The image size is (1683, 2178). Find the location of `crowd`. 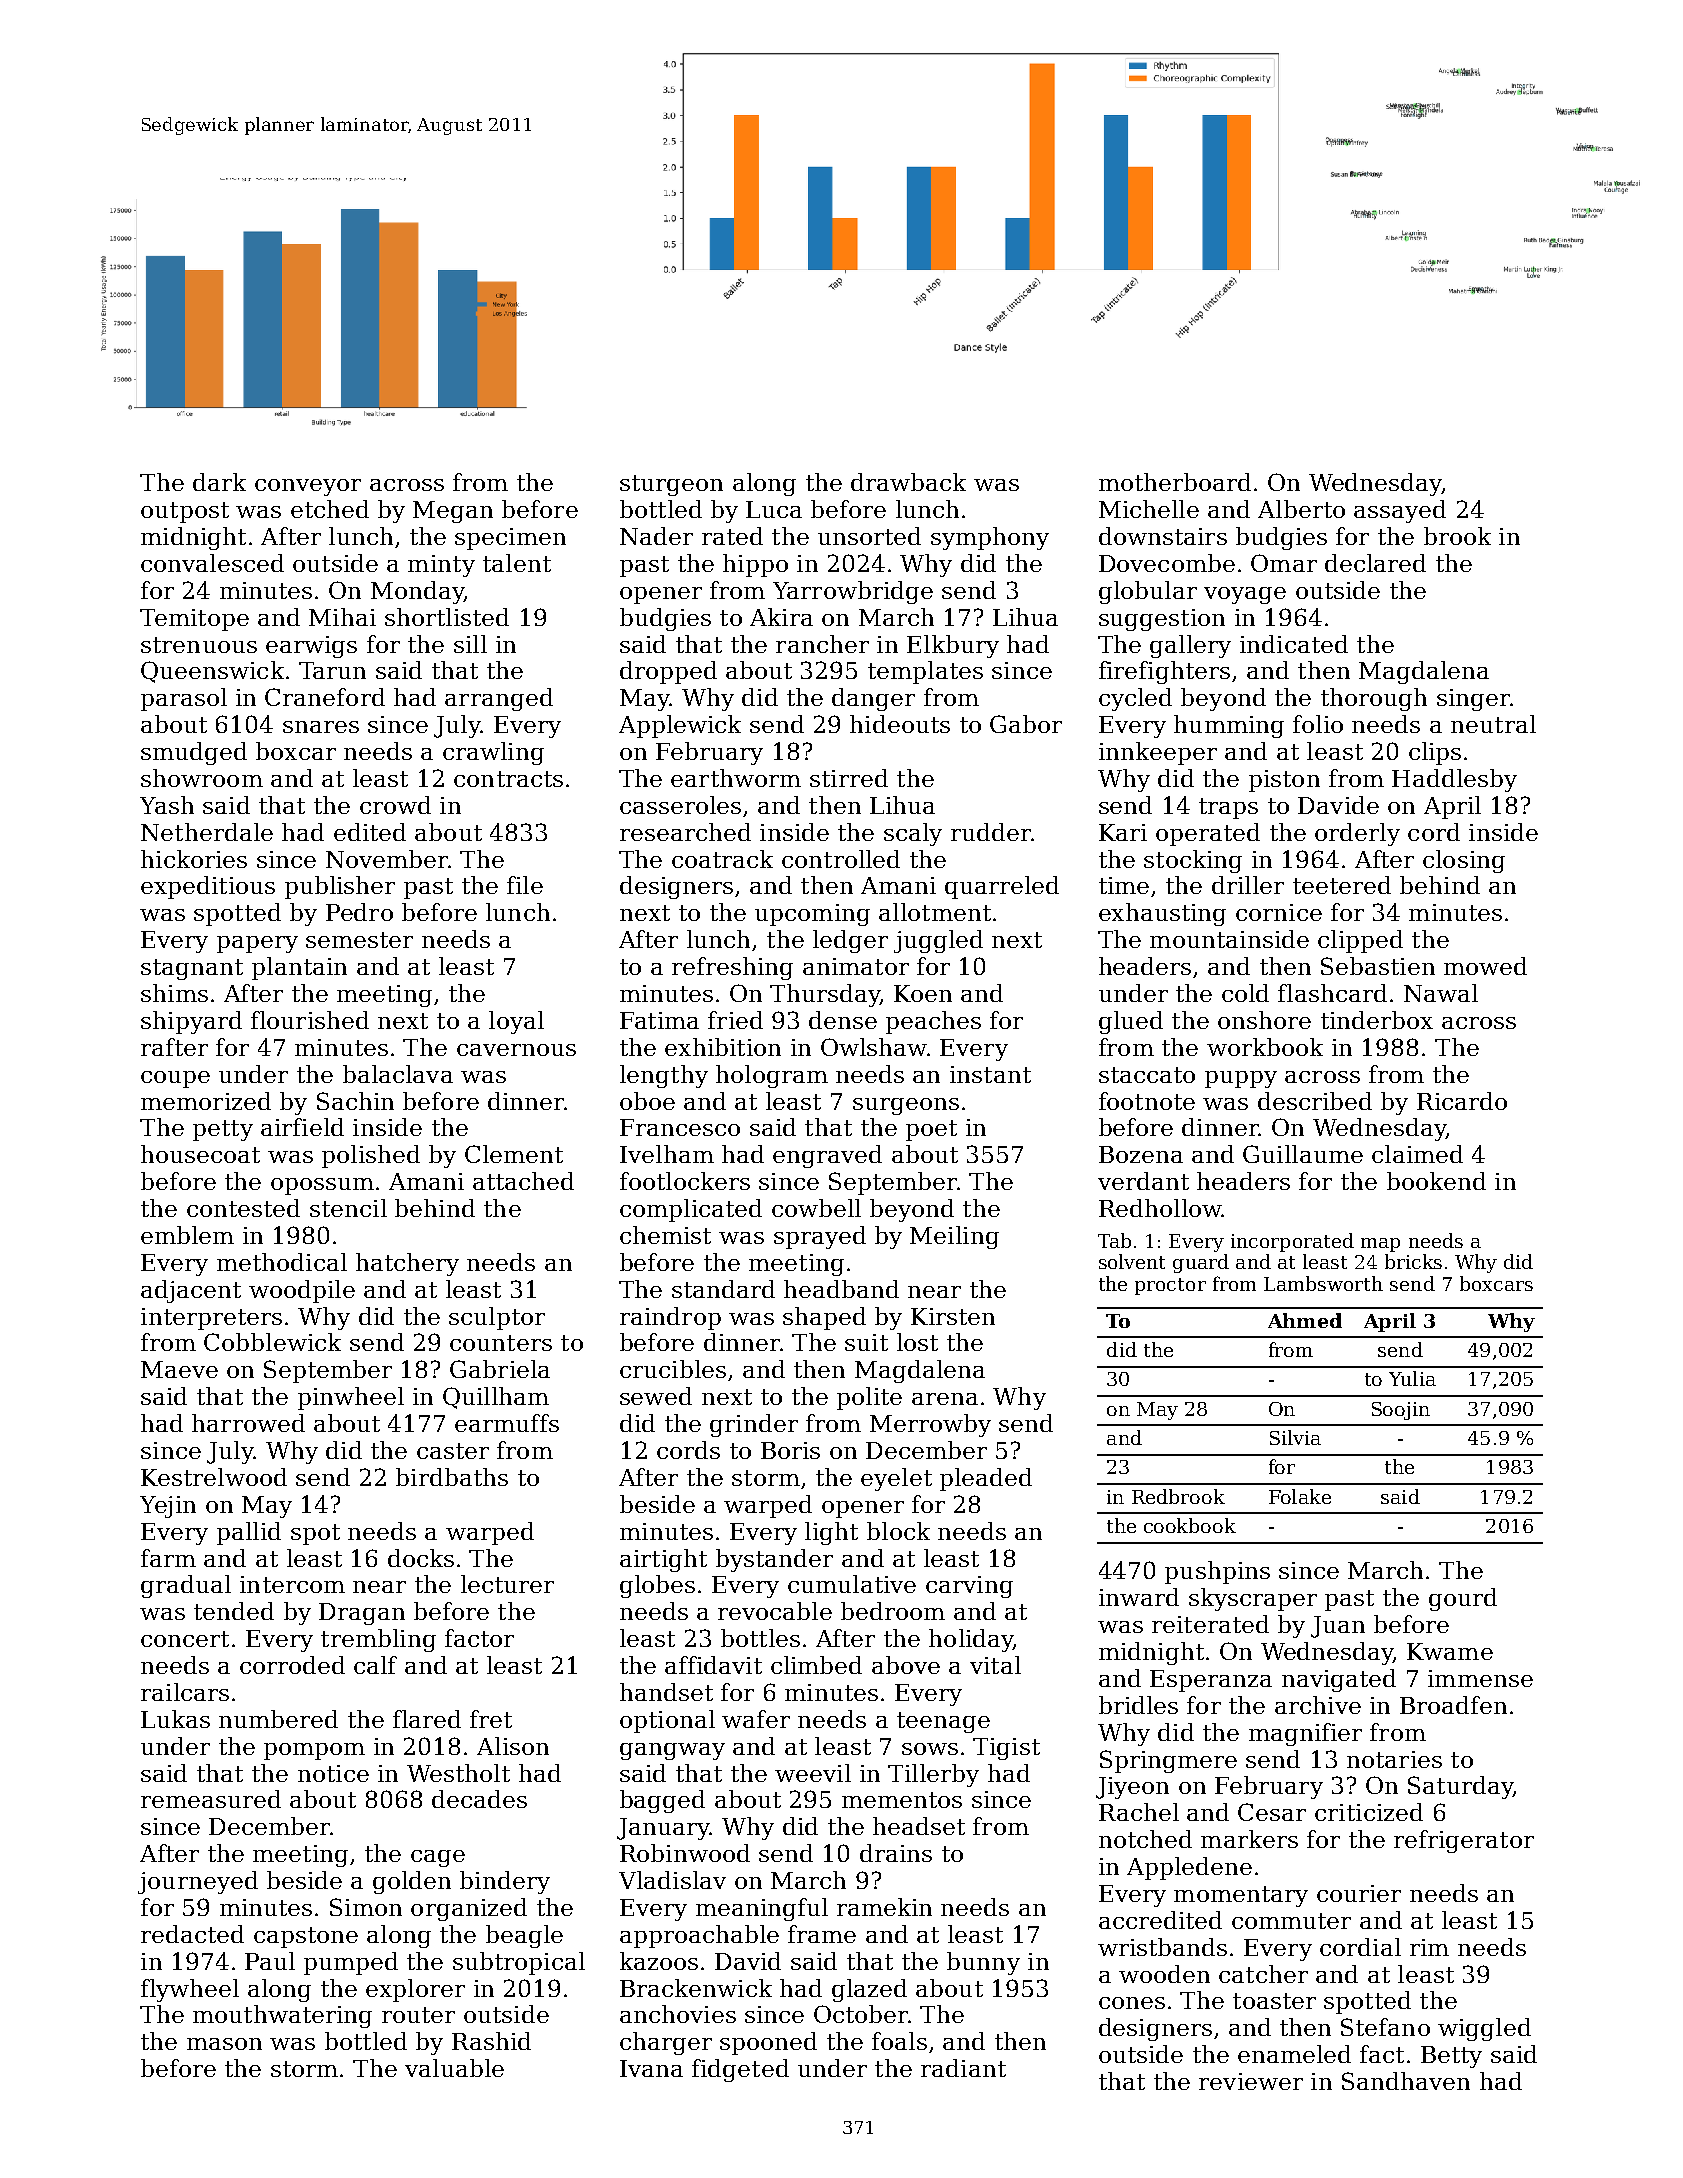

crowd is located at coordinates (395, 805).
